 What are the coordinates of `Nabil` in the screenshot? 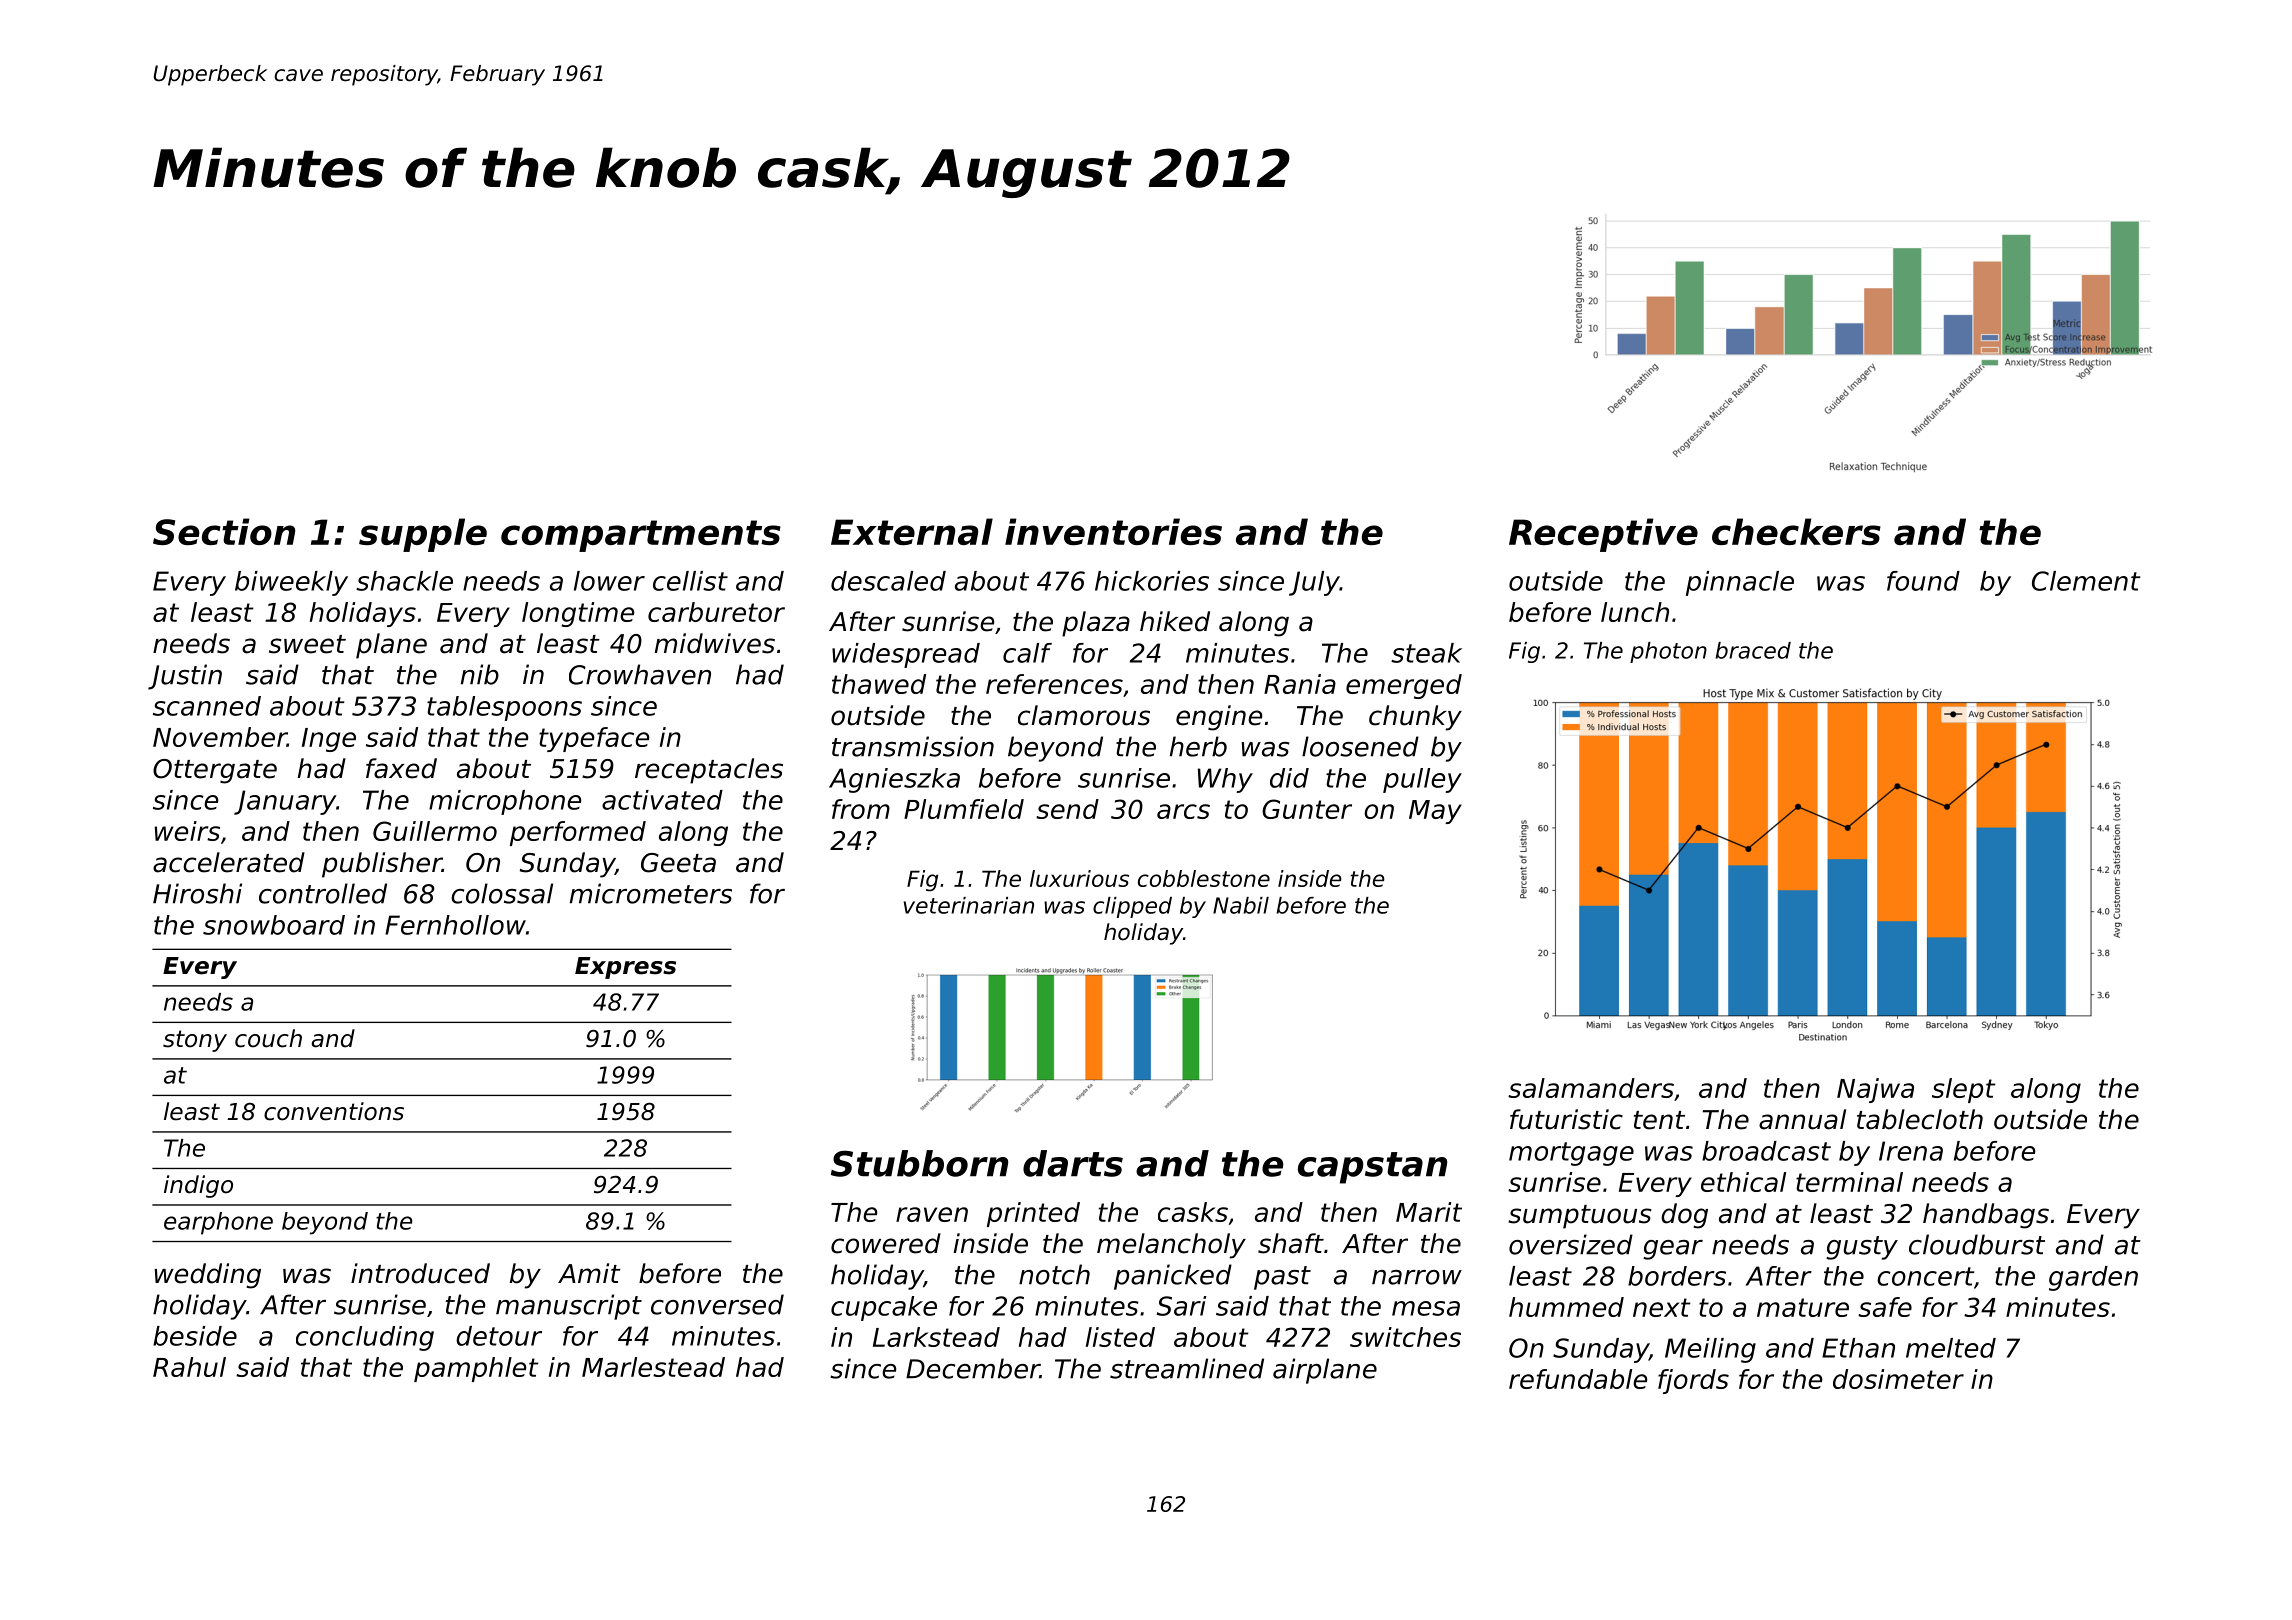 It's located at (1241, 905).
